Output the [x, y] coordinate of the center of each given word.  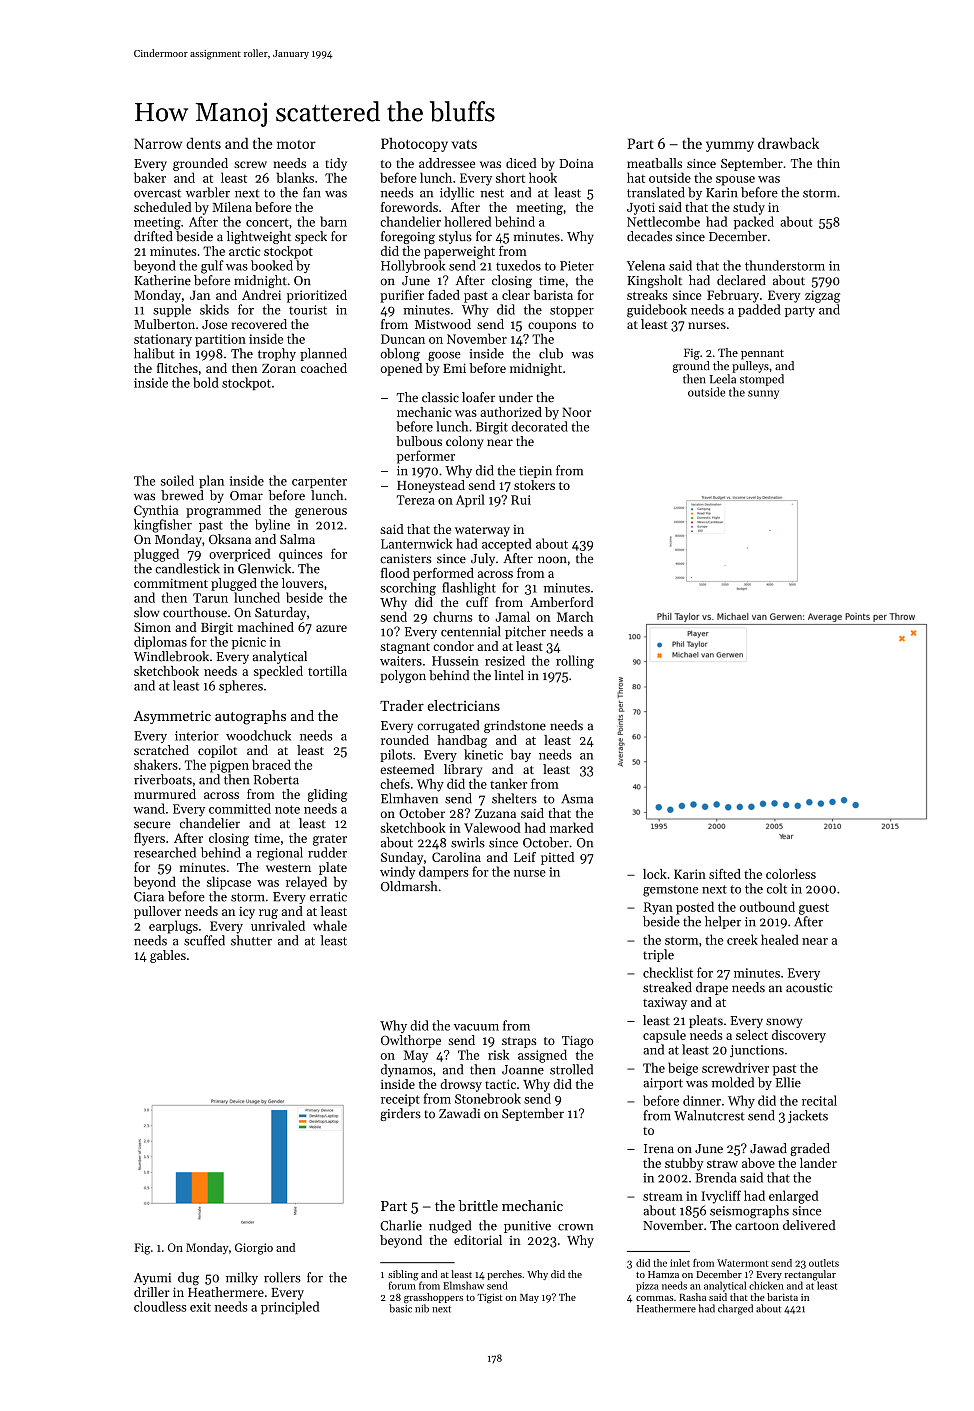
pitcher [525, 632]
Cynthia [156, 511]
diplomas [160, 642]
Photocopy [414, 144]
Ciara [149, 897]
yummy [730, 146]
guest [814, 909]
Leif [525, 857]
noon [552, 560]
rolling [575, 662]
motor [296, 144]
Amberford [561, 602]
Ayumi [152, 1279]
